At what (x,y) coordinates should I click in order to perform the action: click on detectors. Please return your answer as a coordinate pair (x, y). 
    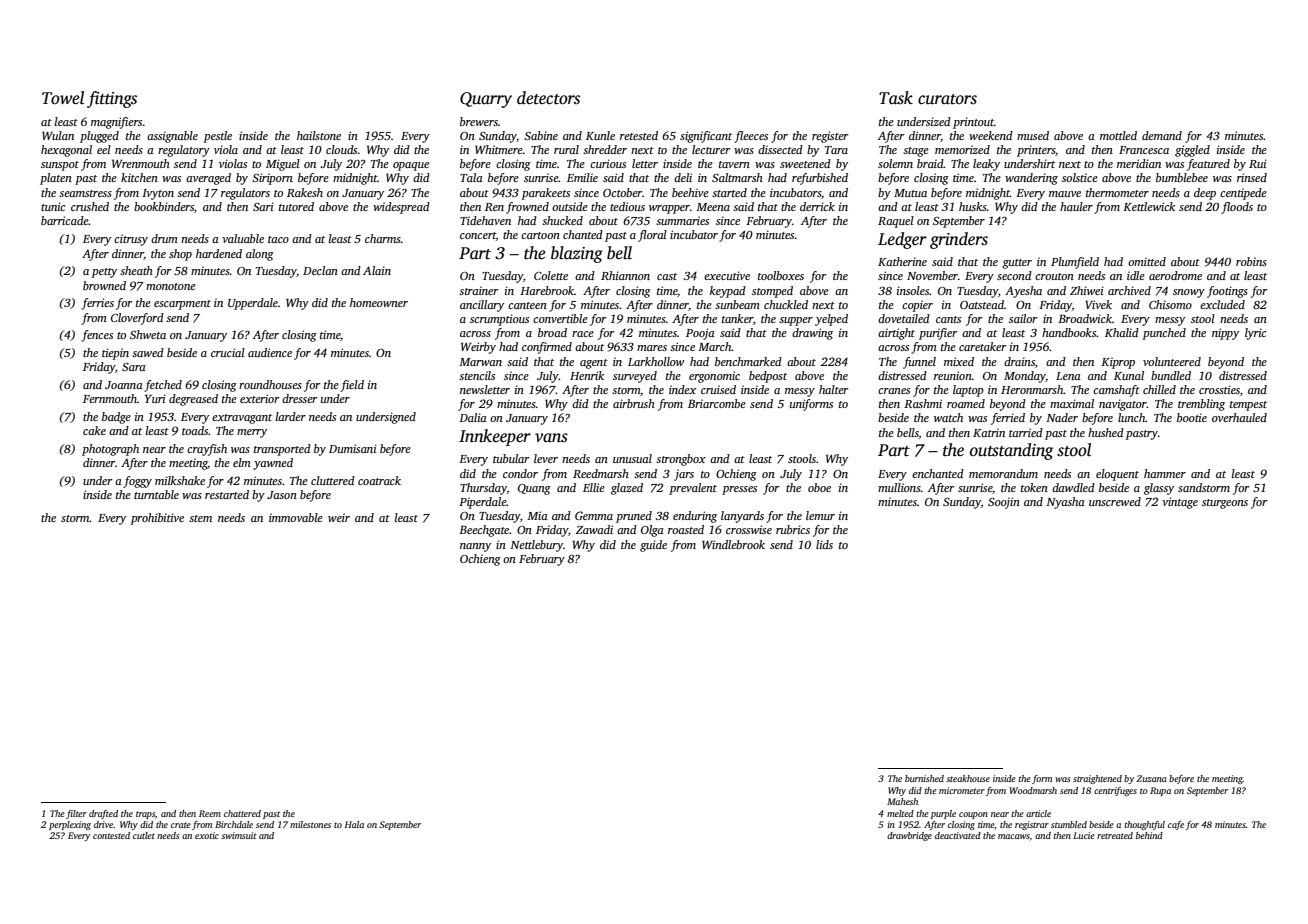
    Looking at the image, I should click on (548, 98).
